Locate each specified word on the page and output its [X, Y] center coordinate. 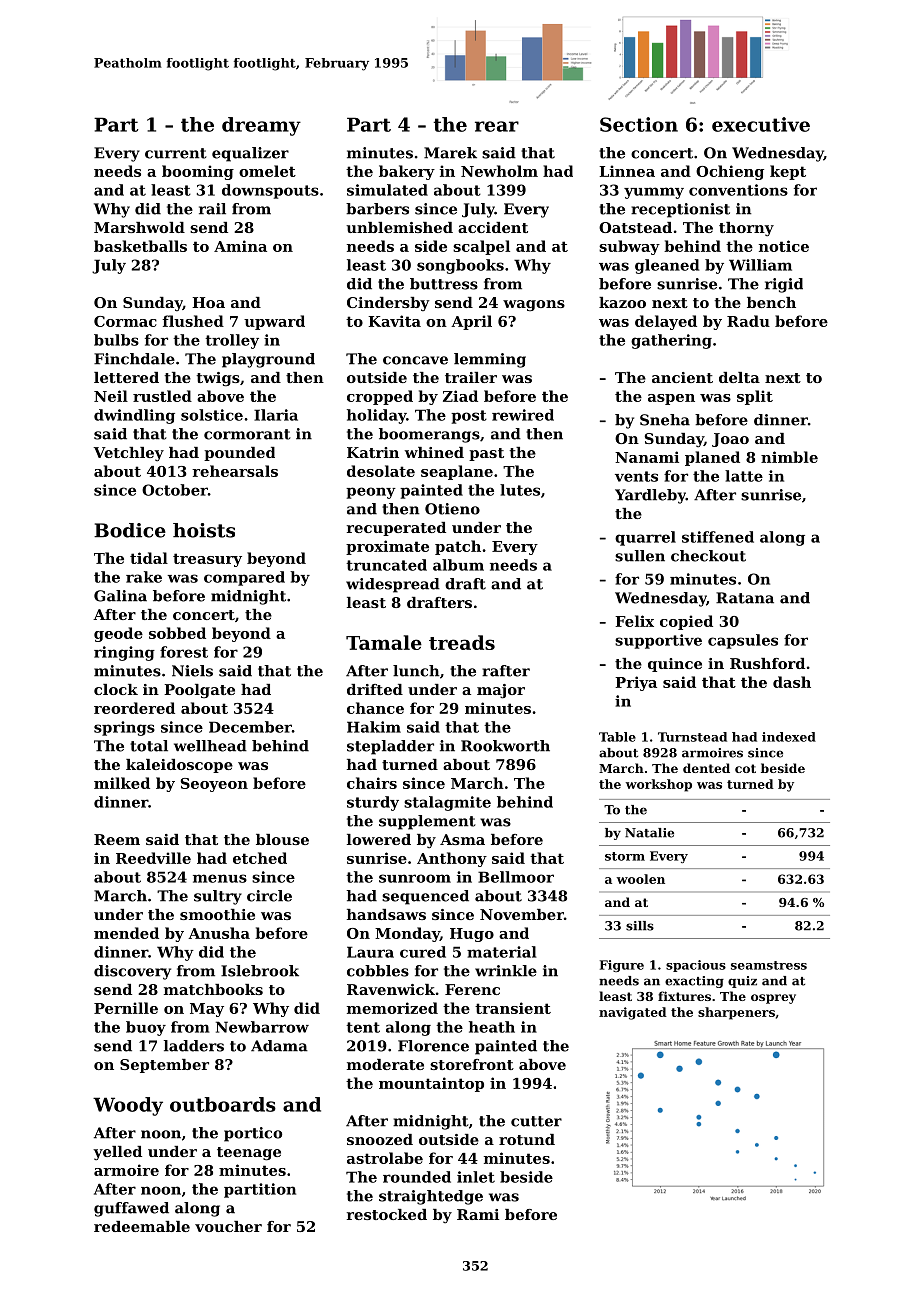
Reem [117, 839]
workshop [659, 785]
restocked [387, 1214]
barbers [377, 209]
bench [771, 302]
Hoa [208, 302]
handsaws [386, 914]
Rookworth [505, 746]
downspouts [270, 191]
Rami [478, 1214]
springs [124, 728]
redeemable [142, 1226]
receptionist [680, 210]
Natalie [649, 833]
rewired [523, 415]
